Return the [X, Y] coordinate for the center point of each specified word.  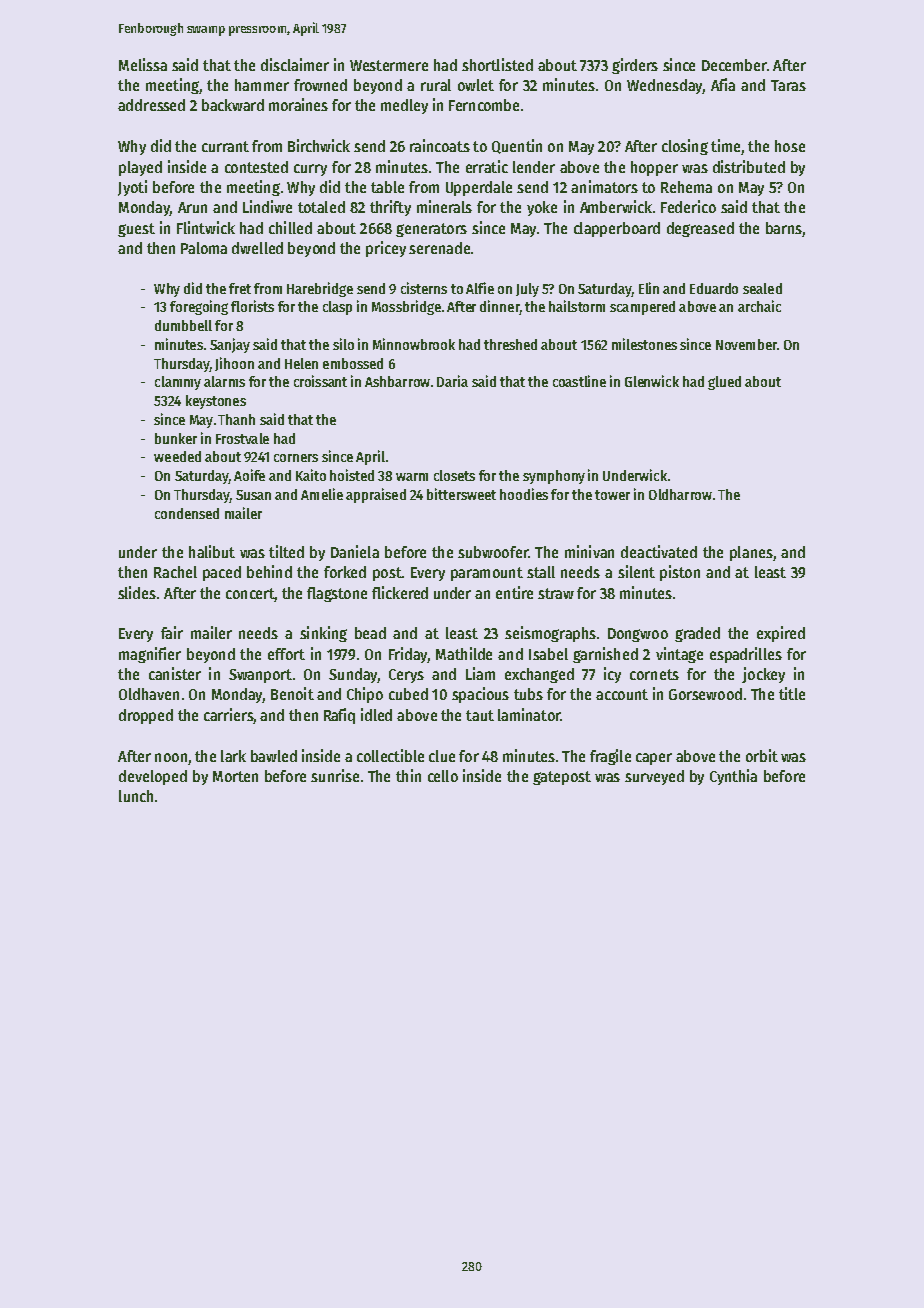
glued [724, 383]
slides [137, 592]
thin [408, 775]
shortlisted [497, 64]
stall [541, 572]
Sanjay [230, 345]
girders [635, 66]
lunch [136, 796]
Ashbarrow [397, 381]
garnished [605, 655]
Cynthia [733, 777]
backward [233, 105]
